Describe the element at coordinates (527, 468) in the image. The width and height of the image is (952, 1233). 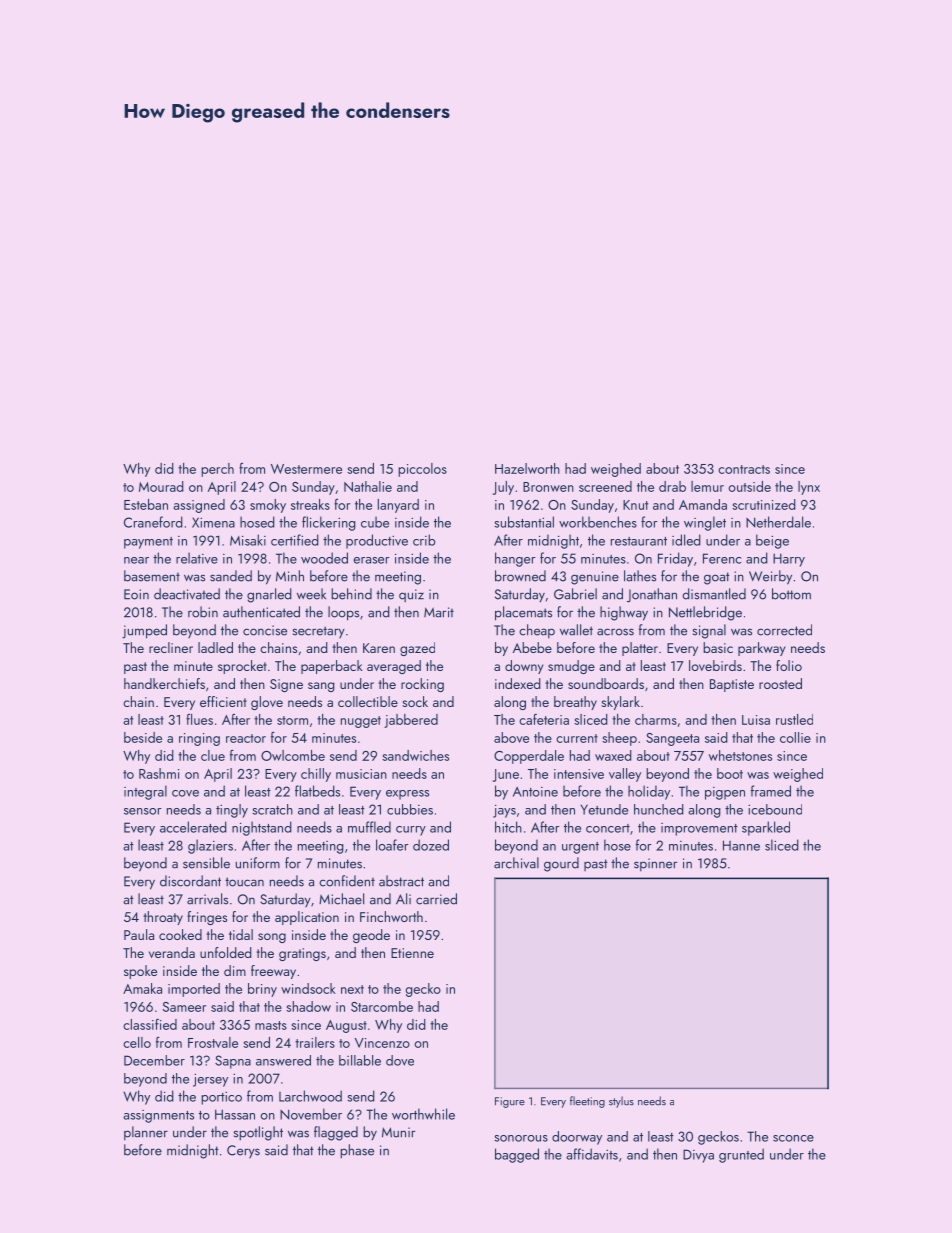
I see `Hazelworth` at that location.
